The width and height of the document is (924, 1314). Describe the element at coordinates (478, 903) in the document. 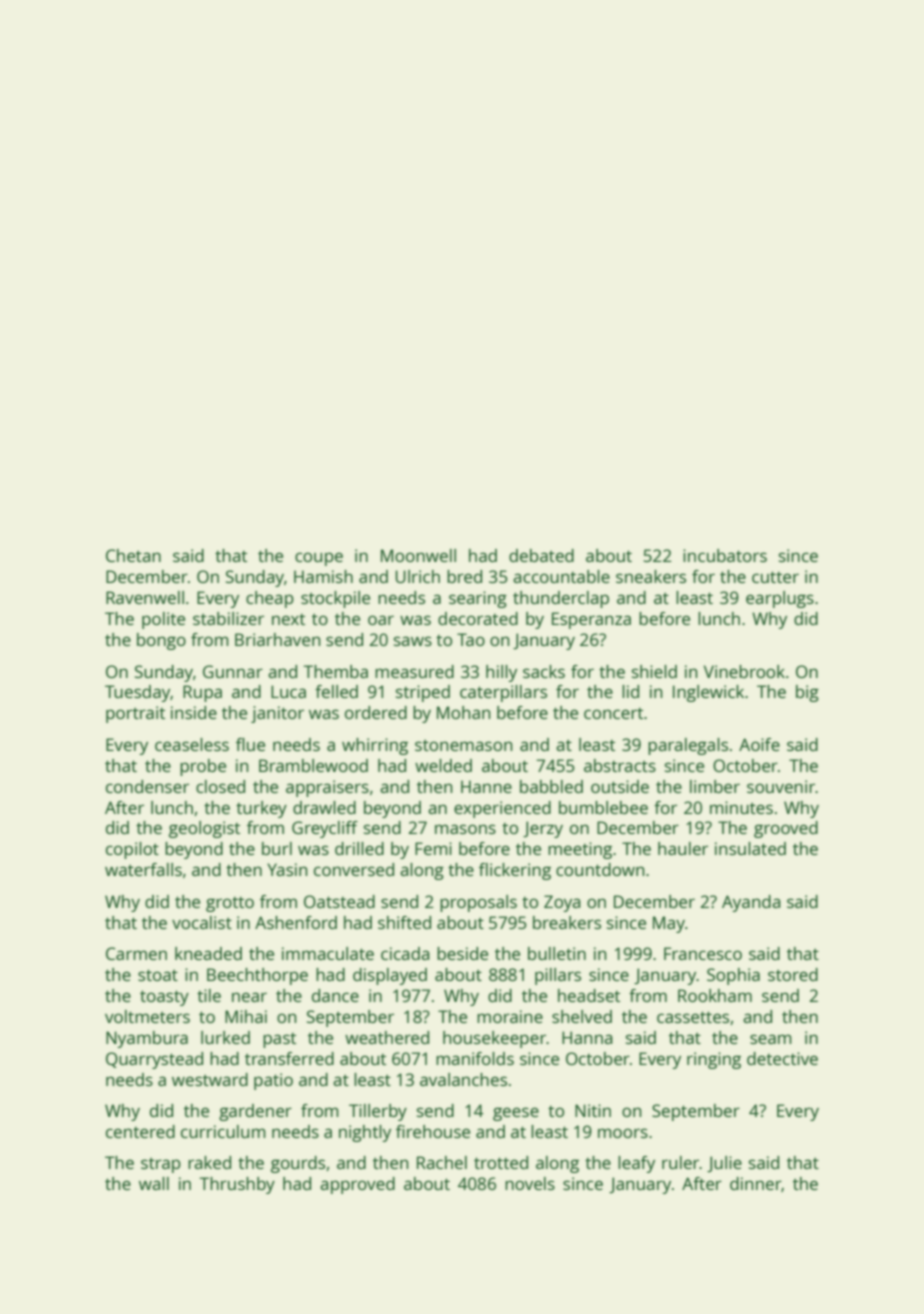

I see `proposals` at that location.
